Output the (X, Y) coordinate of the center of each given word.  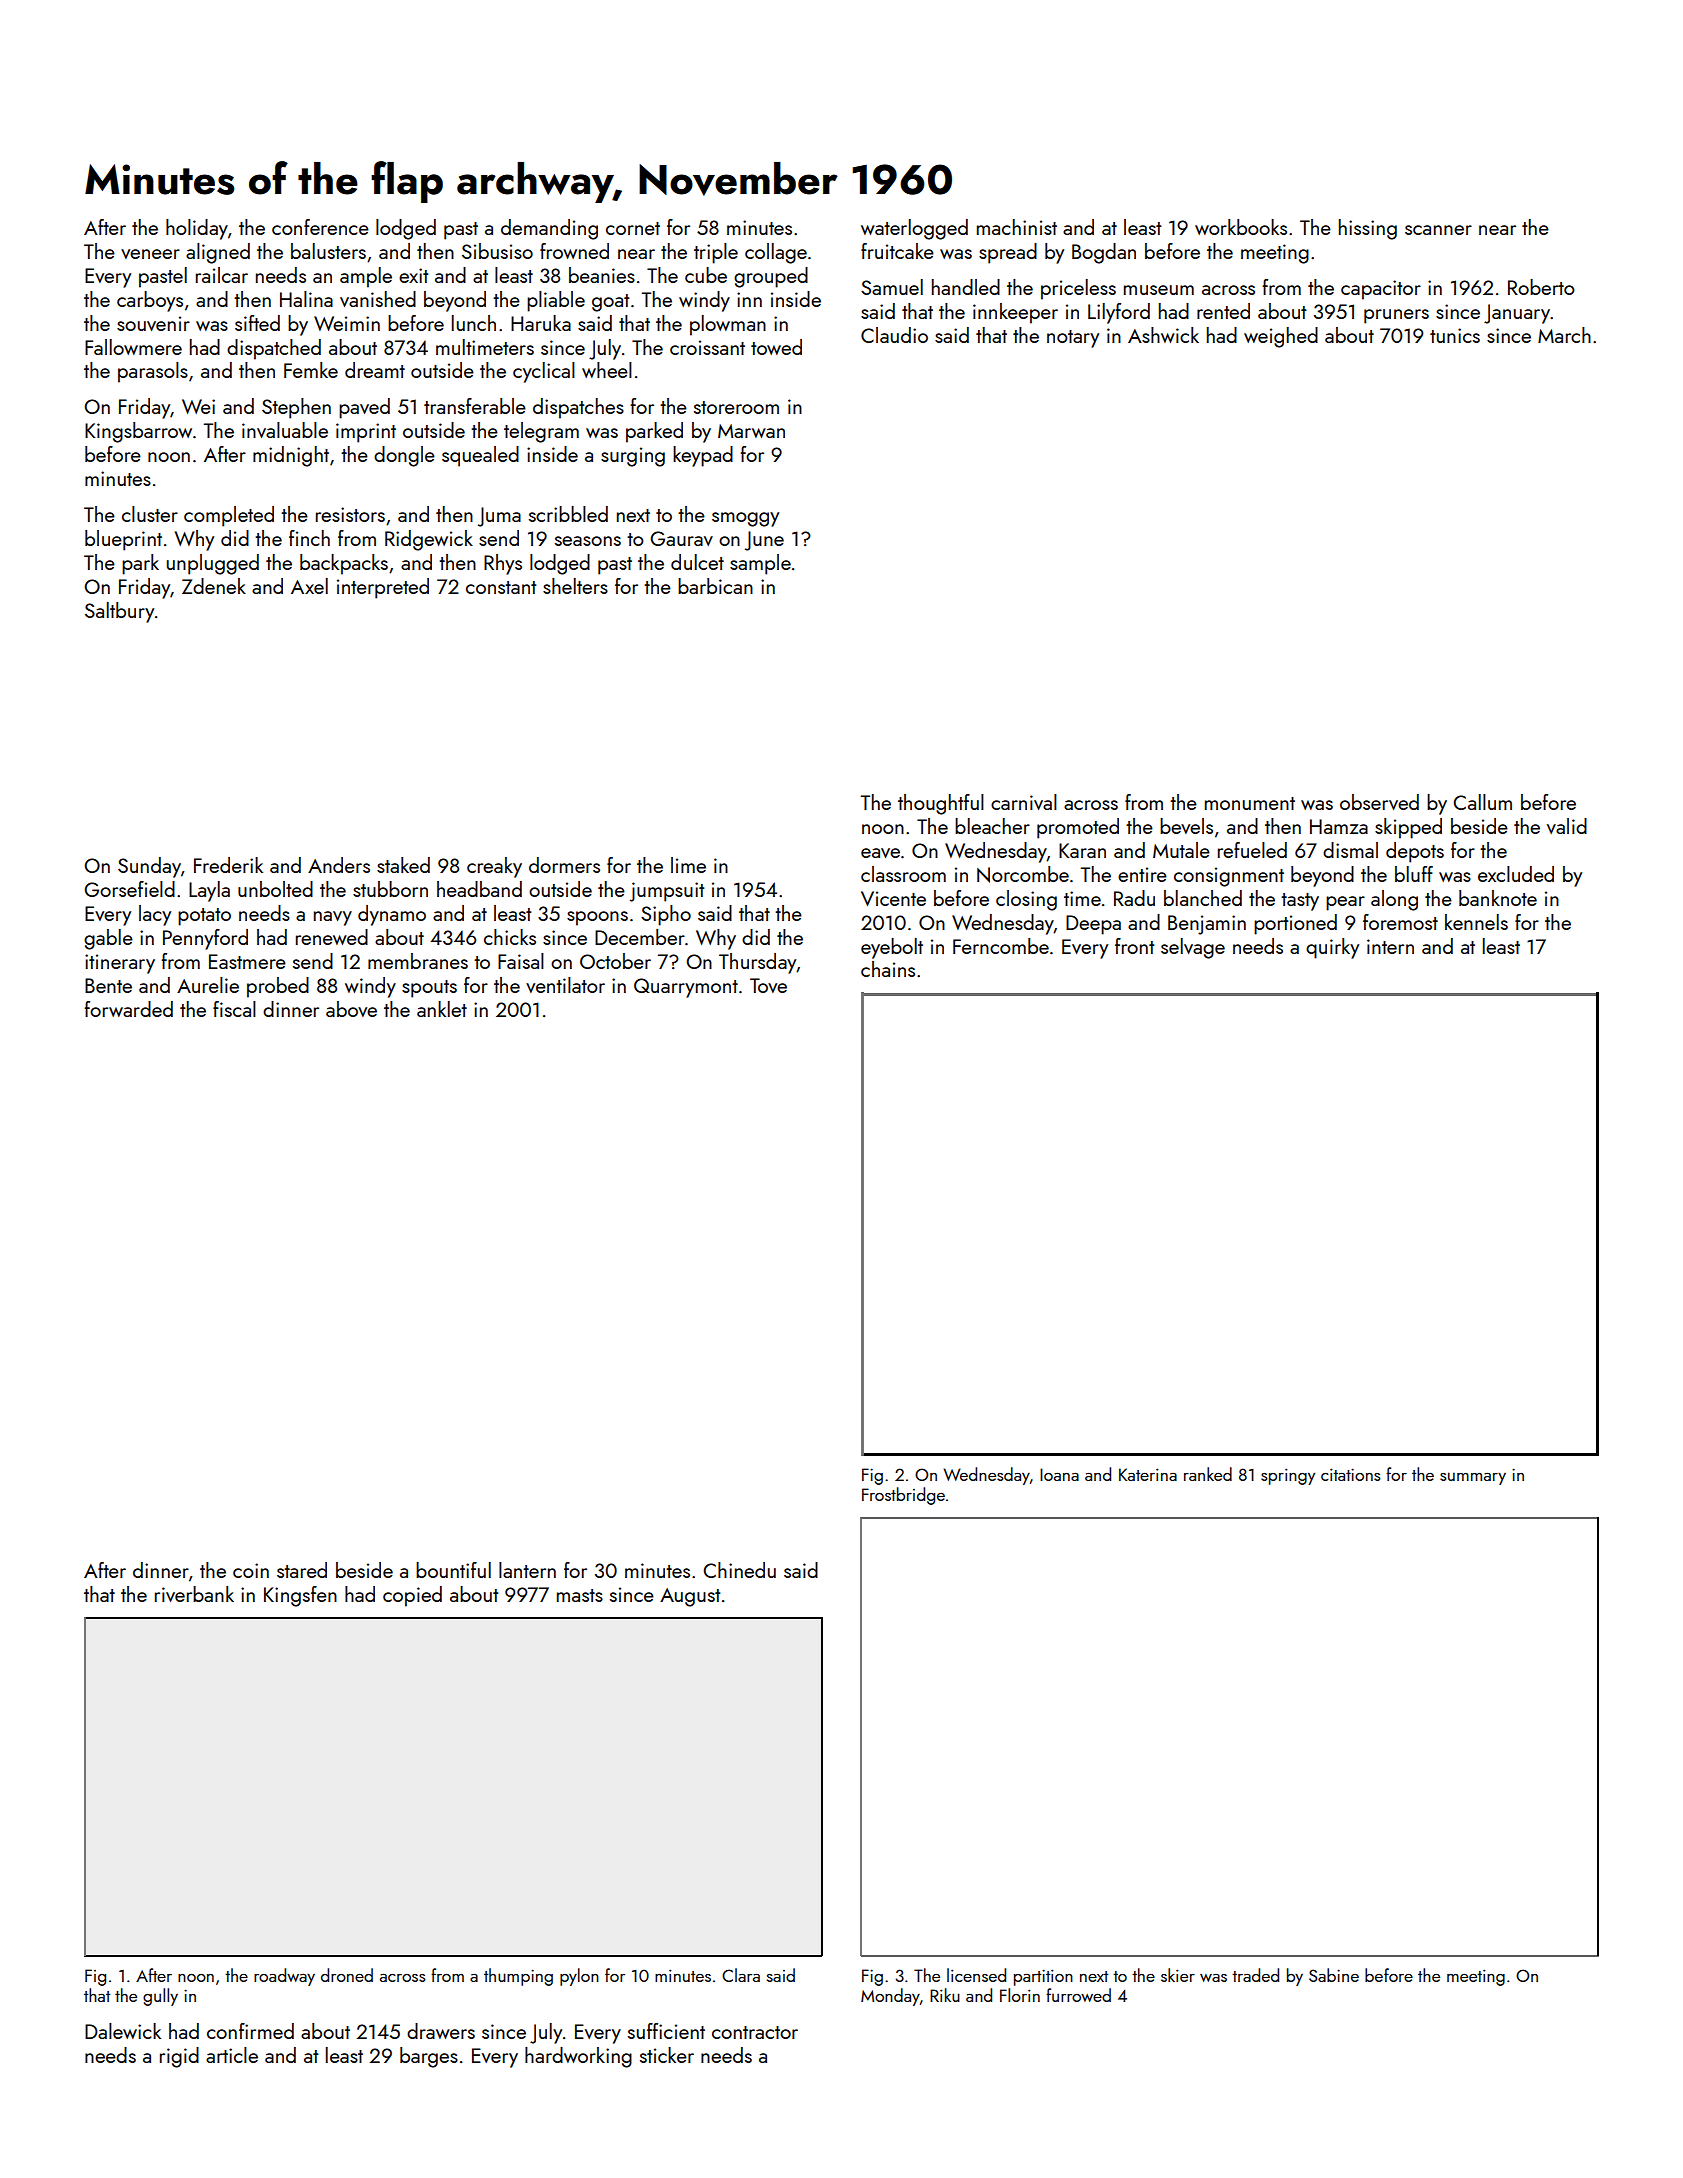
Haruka (541, 323)
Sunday (149, 867)
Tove (768, 985)
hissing (1368, 229)
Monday (890, 1997)
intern (1390, 946)
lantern (527, 1570)
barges (429, 2057)
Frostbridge (903, 1496)
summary (1473, 1478)
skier (1178, 1975)
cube (706, 275)
